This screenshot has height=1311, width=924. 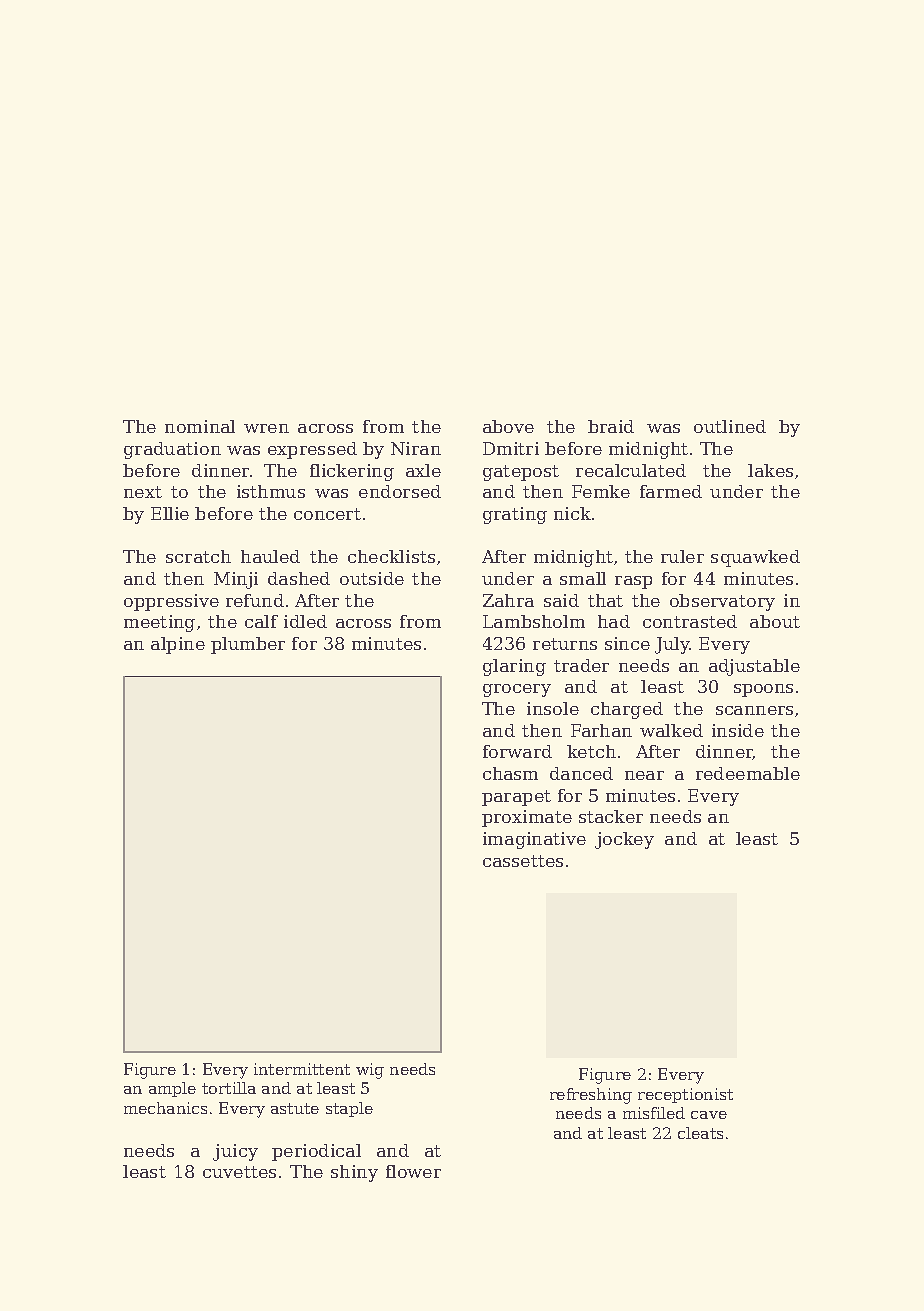 What do you see at coordinates (534, 840) in the screenshot?
I see `imaginative` at bounding box center [534, 840].
